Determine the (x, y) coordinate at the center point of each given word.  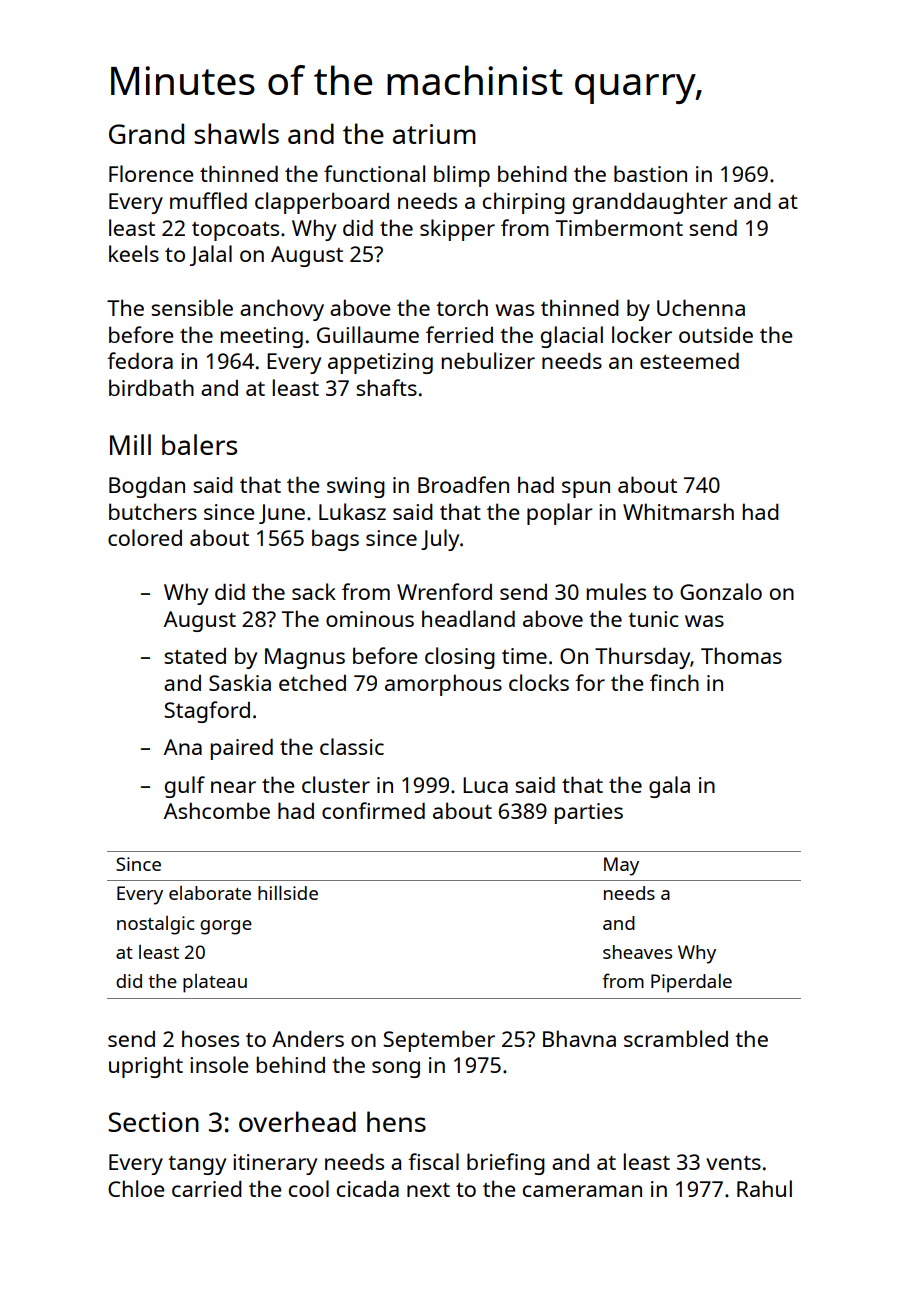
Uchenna (701, 307)
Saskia (240, 682)
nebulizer (488, 360)
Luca (485, 785)
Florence (151, 173)
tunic (653, 619)
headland (468, 618)
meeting (262, 337)
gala (669, 787)
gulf (185, 787)
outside (716, 335)
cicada (368, 1189)
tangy (197, 1165)
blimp (462, 176)
